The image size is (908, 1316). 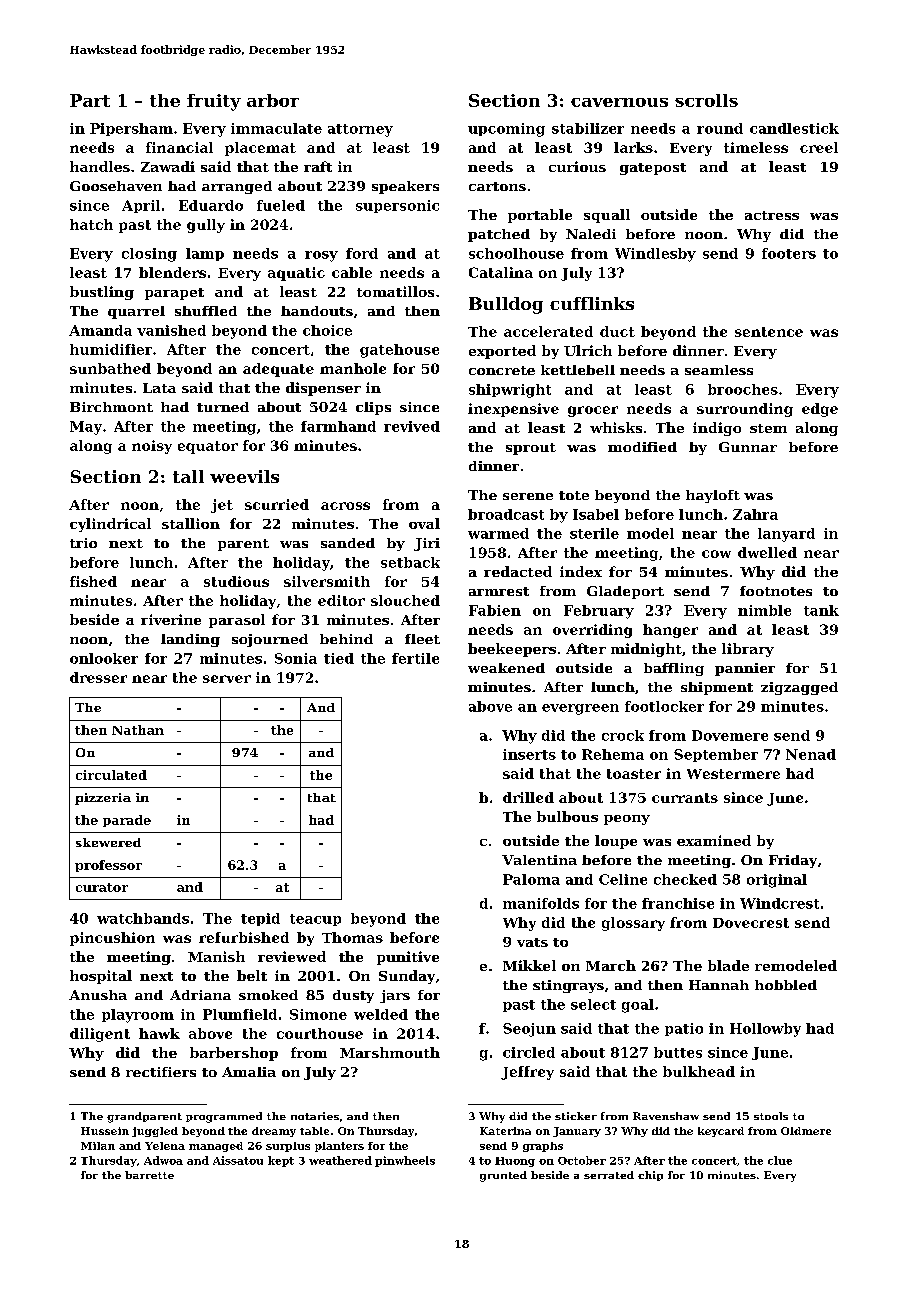 What do you see at coordinates (794, 128) in the screenshot?
I see `candlestick` at bounding box center [794, 128].
